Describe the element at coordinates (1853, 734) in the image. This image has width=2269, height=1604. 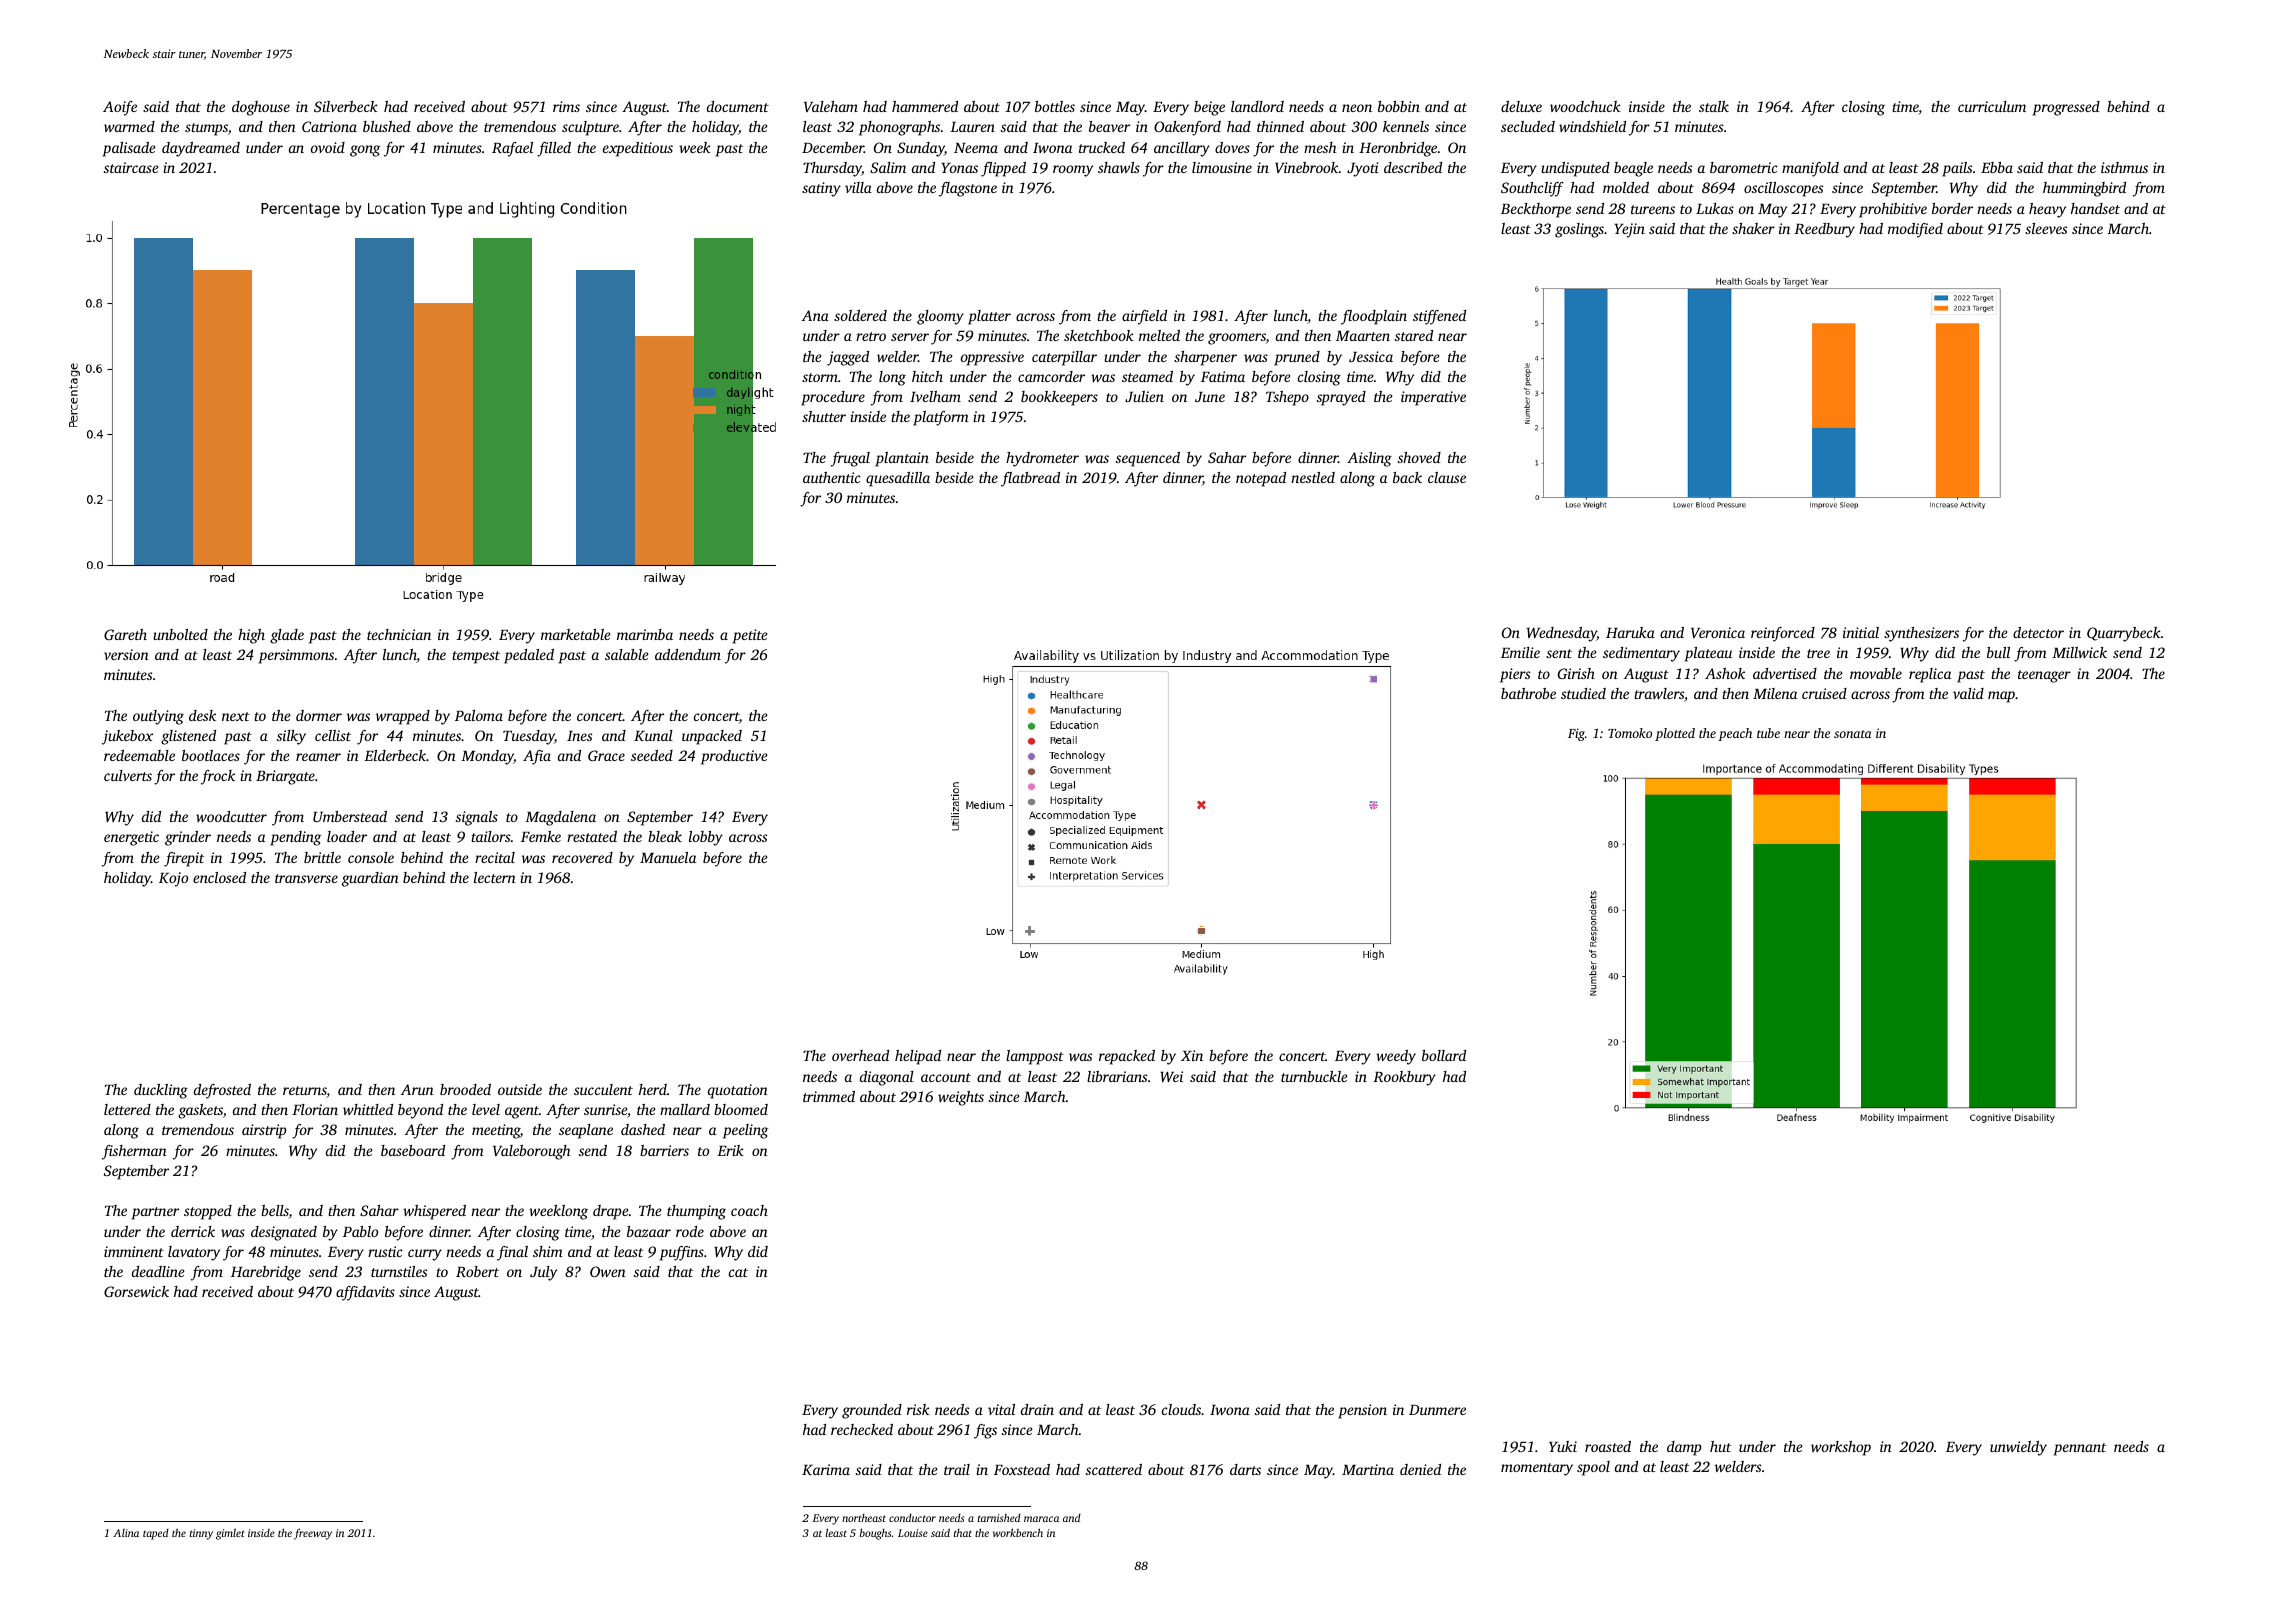
I see `sonata` at that location.
